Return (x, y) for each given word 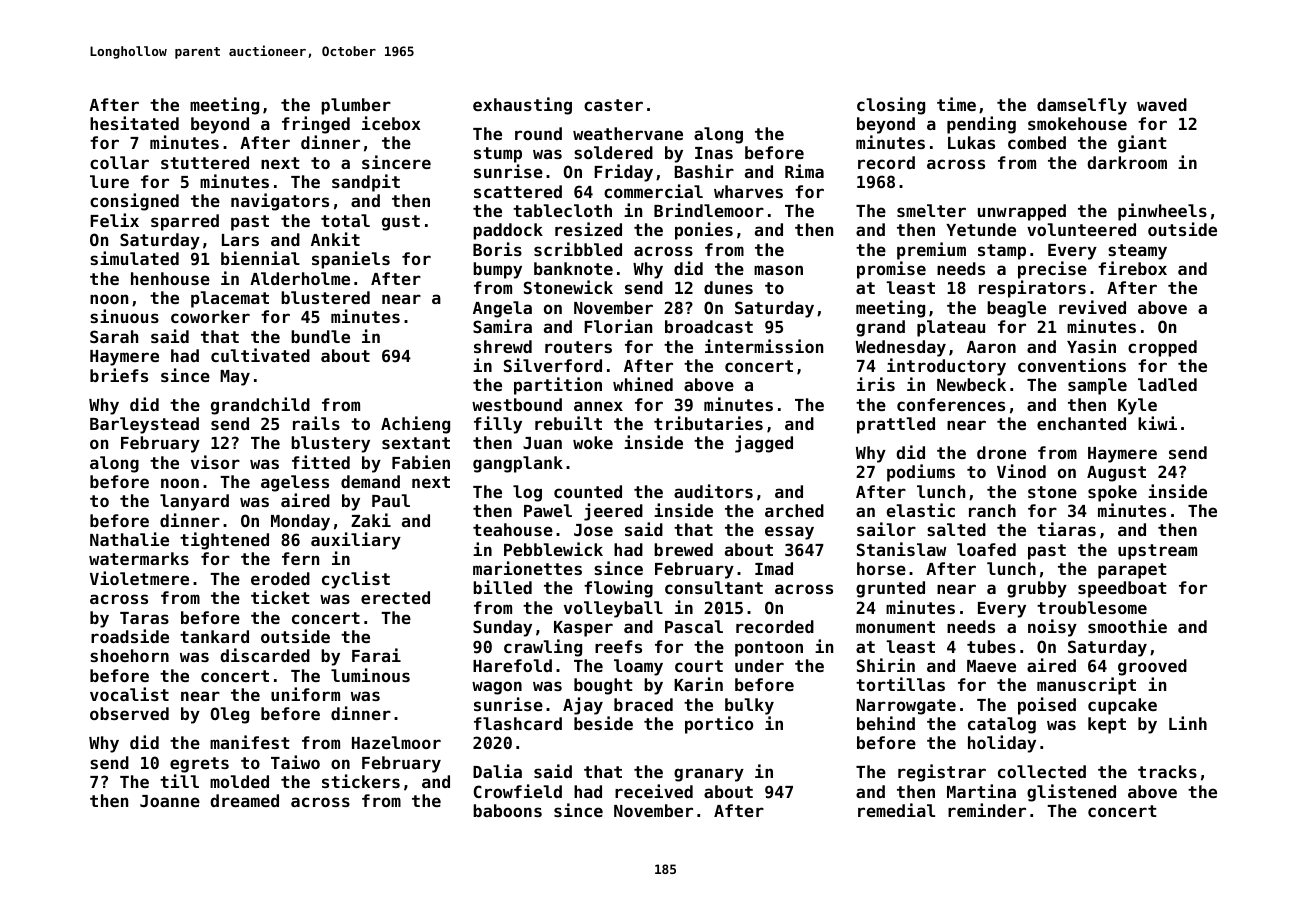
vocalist (129, 694)
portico (719, 725)
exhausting (522, 106)
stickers (361, 781)
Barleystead (144, 425)
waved (1162, 104)
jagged (764, 444)
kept (1107, 725)
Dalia (497, 771)
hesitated (134, 123)
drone (1001, 452)
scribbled (578, 249)
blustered (325, 297)
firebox (1132, 268)
